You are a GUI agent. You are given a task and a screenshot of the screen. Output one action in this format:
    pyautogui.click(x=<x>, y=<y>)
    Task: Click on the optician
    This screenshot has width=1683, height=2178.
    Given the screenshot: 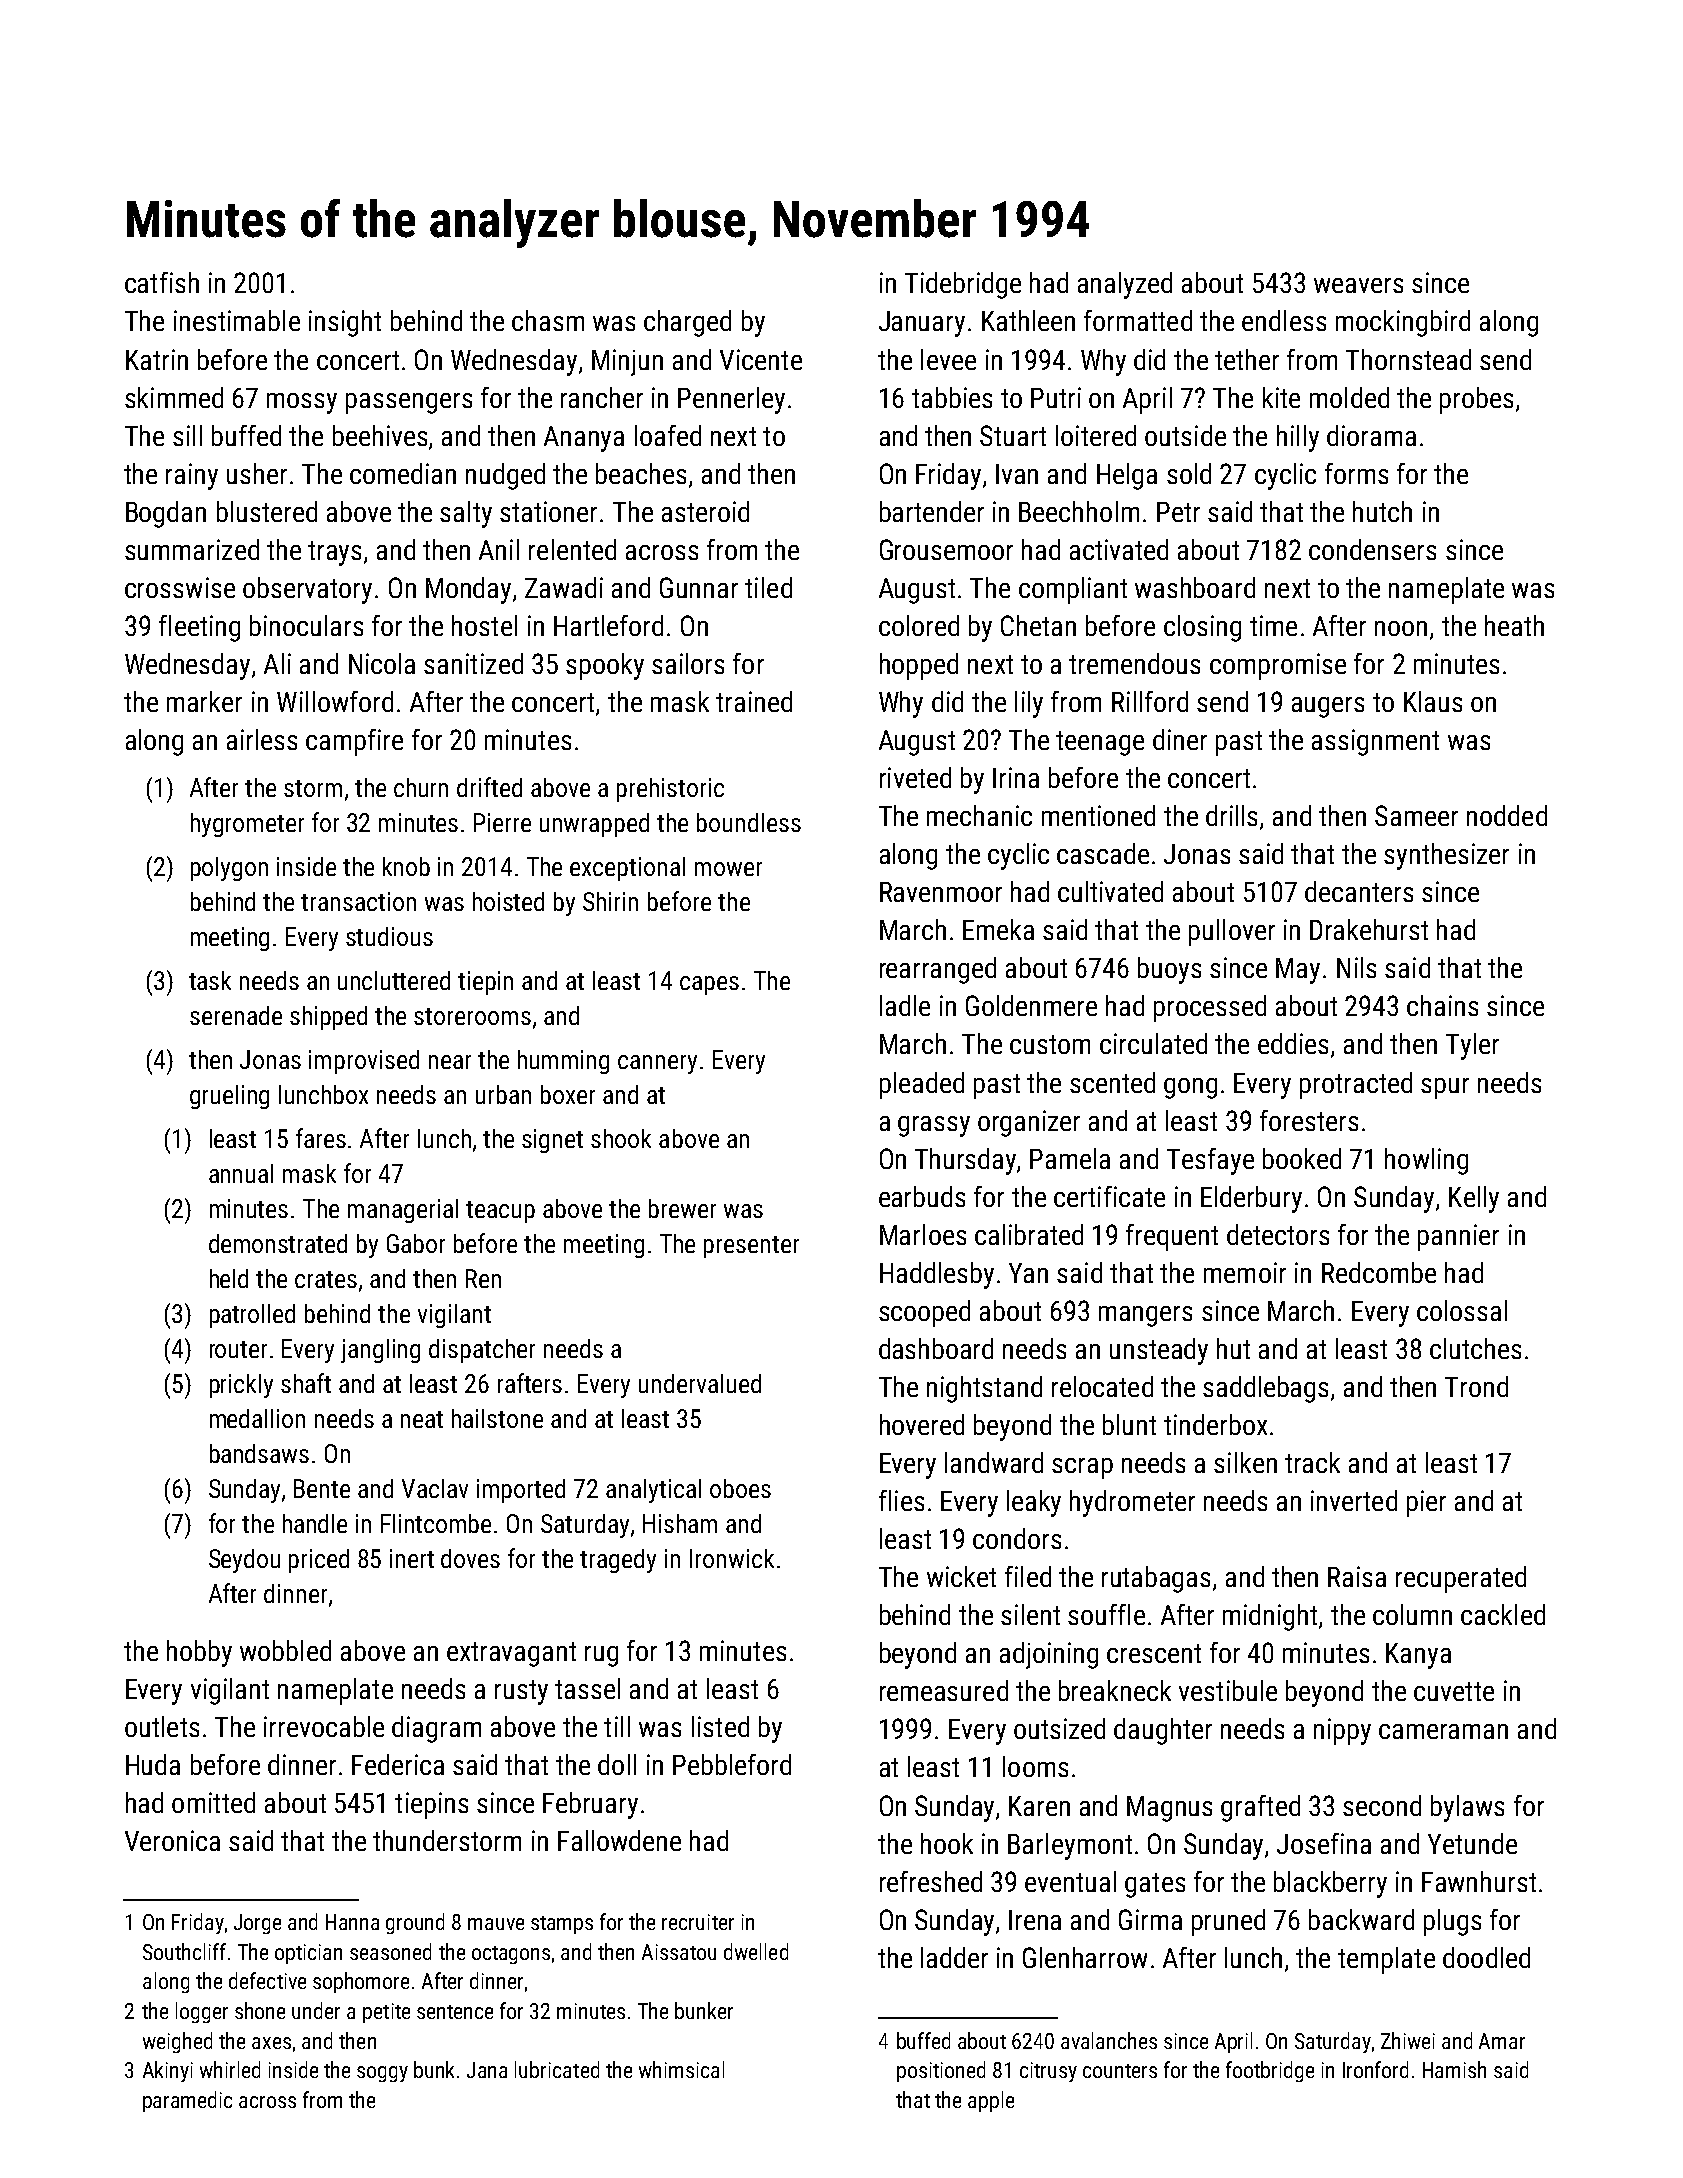 What is the action you would take?
    pyautogui.click(x=308, y=1954)
